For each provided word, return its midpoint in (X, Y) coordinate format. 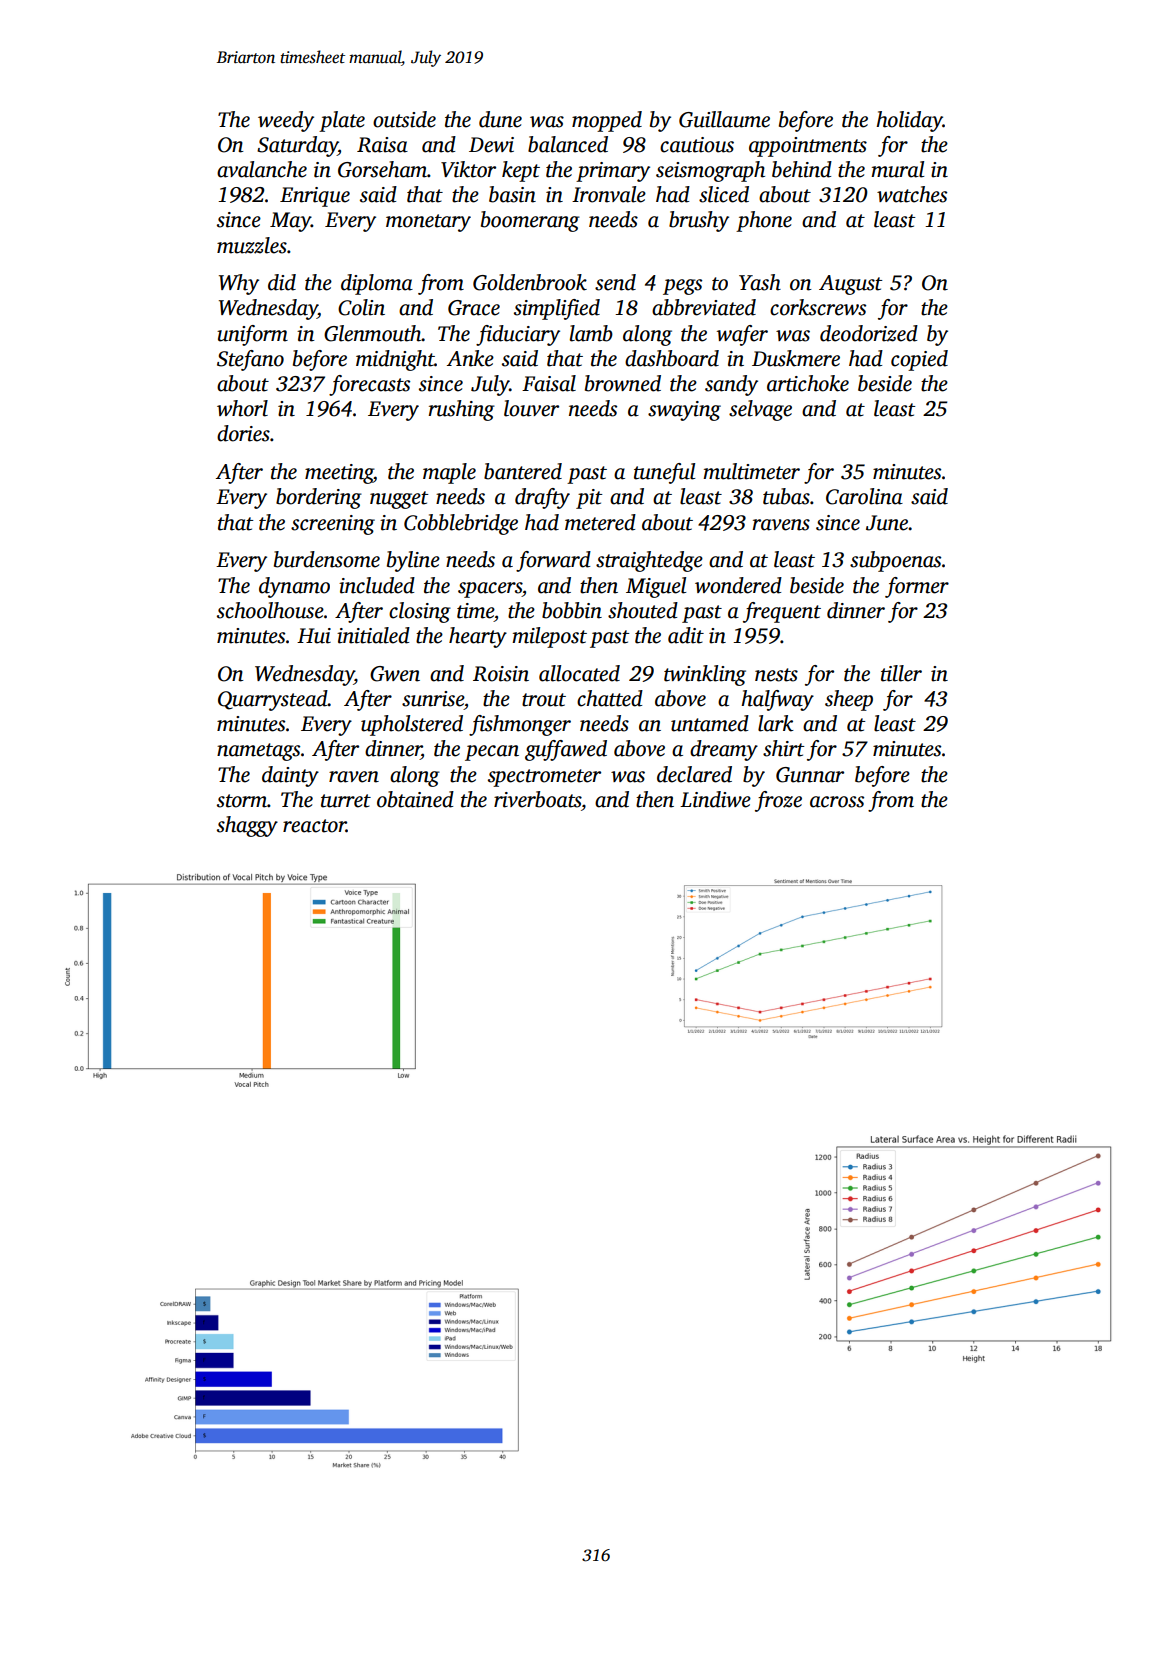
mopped (607, 121)
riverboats (537, 799)
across (837, 802)
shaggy (247, 826)
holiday (909, 121)
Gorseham (382, 169)
